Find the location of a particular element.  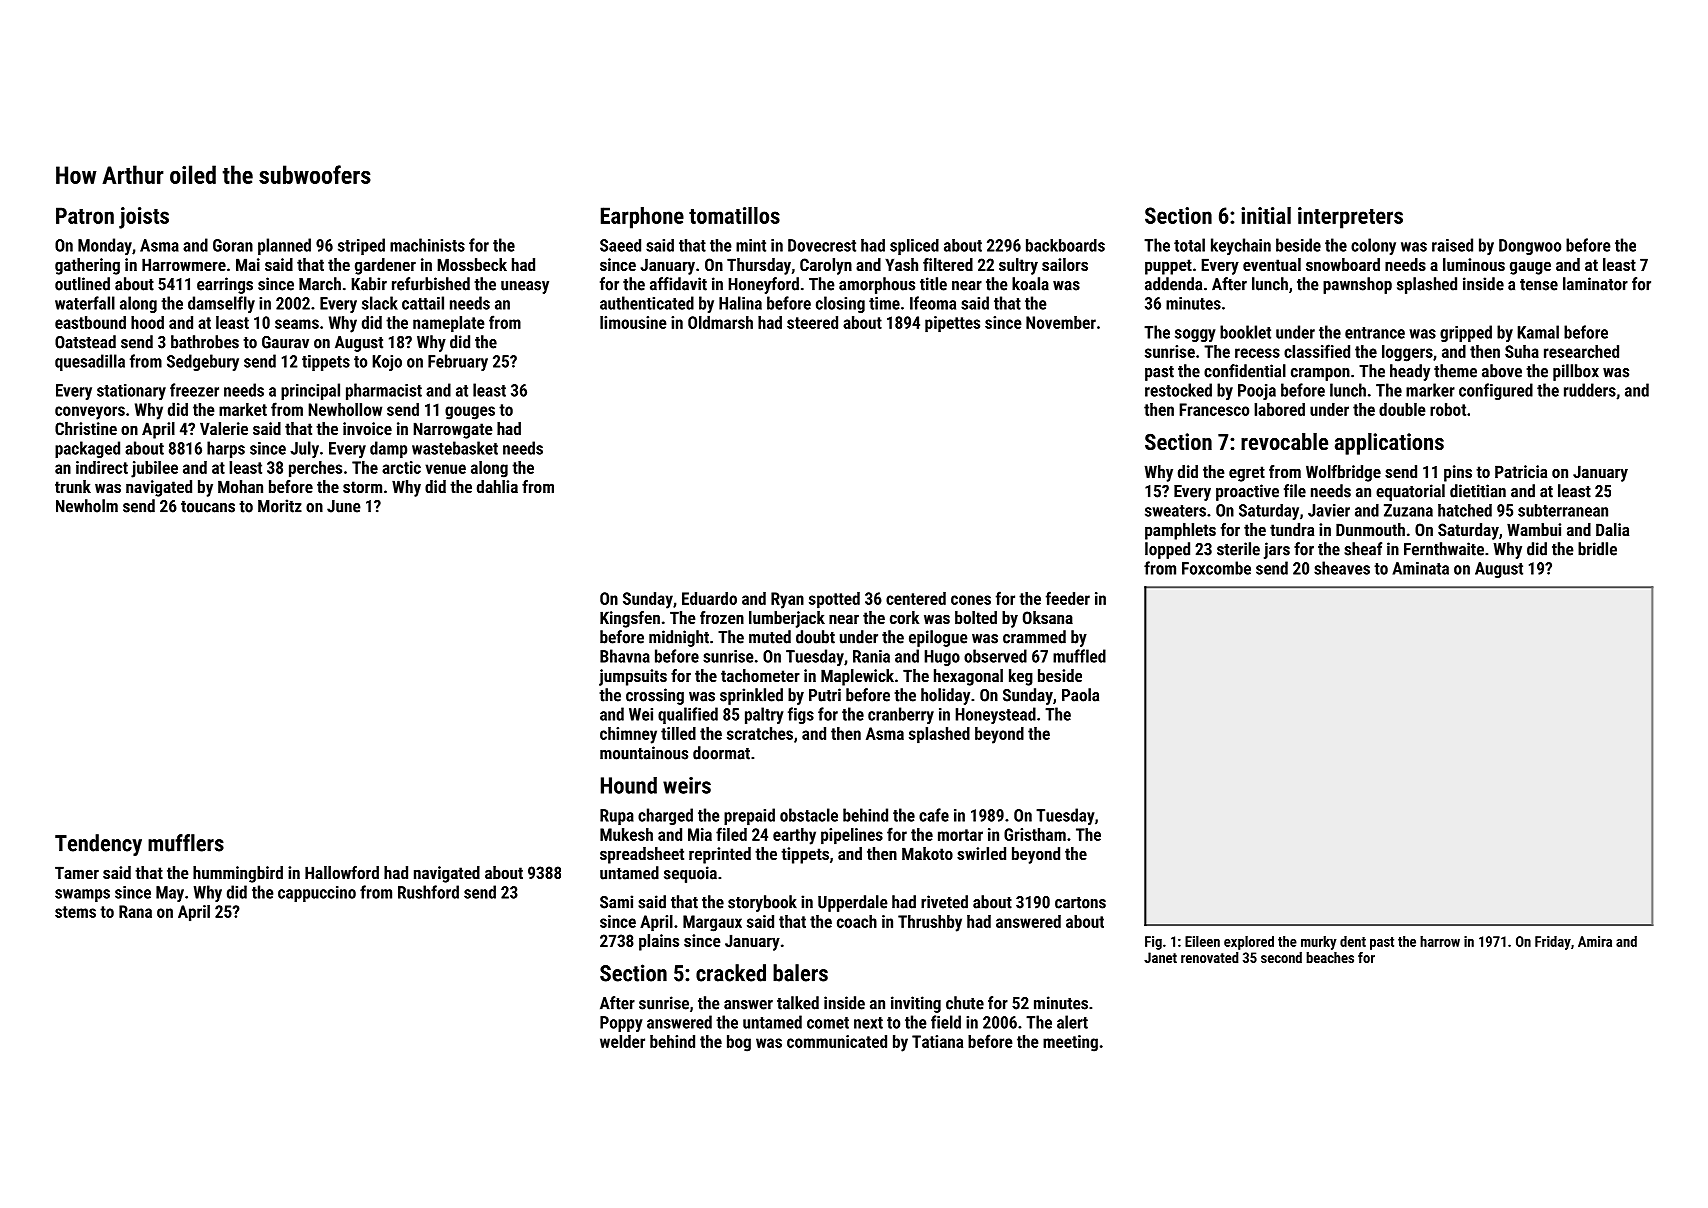

mint is located at coordinates (751, 245).
